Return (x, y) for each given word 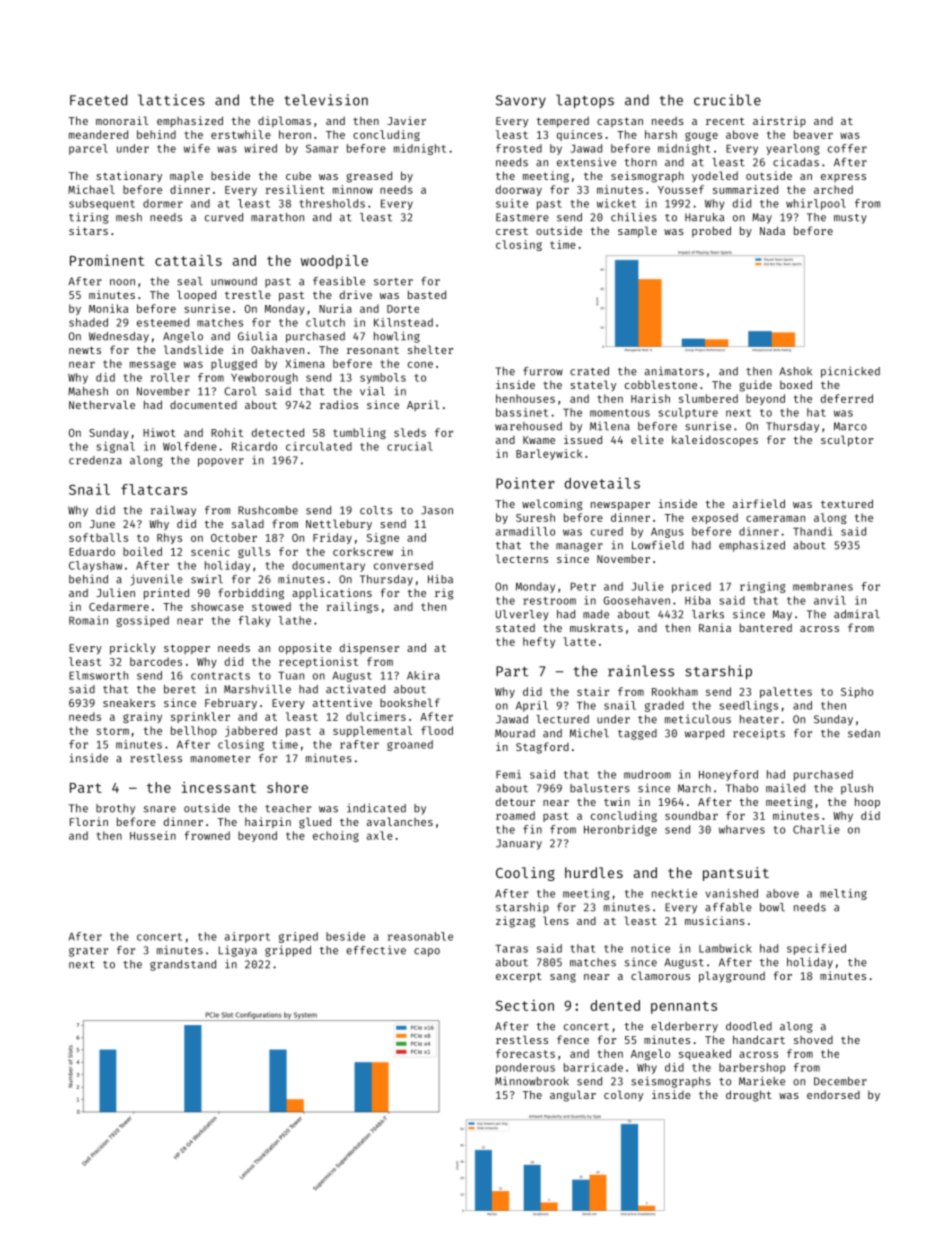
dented (615, 1005)
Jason (437, 510)
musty (850, 219)
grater (88, 952)
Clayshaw (95, 566)
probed (711, 231)
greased (369, 177)
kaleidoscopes (715, 441)
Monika (108, 308)
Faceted (98, 100)
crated (589, 371)
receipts (759, 734)
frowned (207, 835)
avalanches (400, 821)
